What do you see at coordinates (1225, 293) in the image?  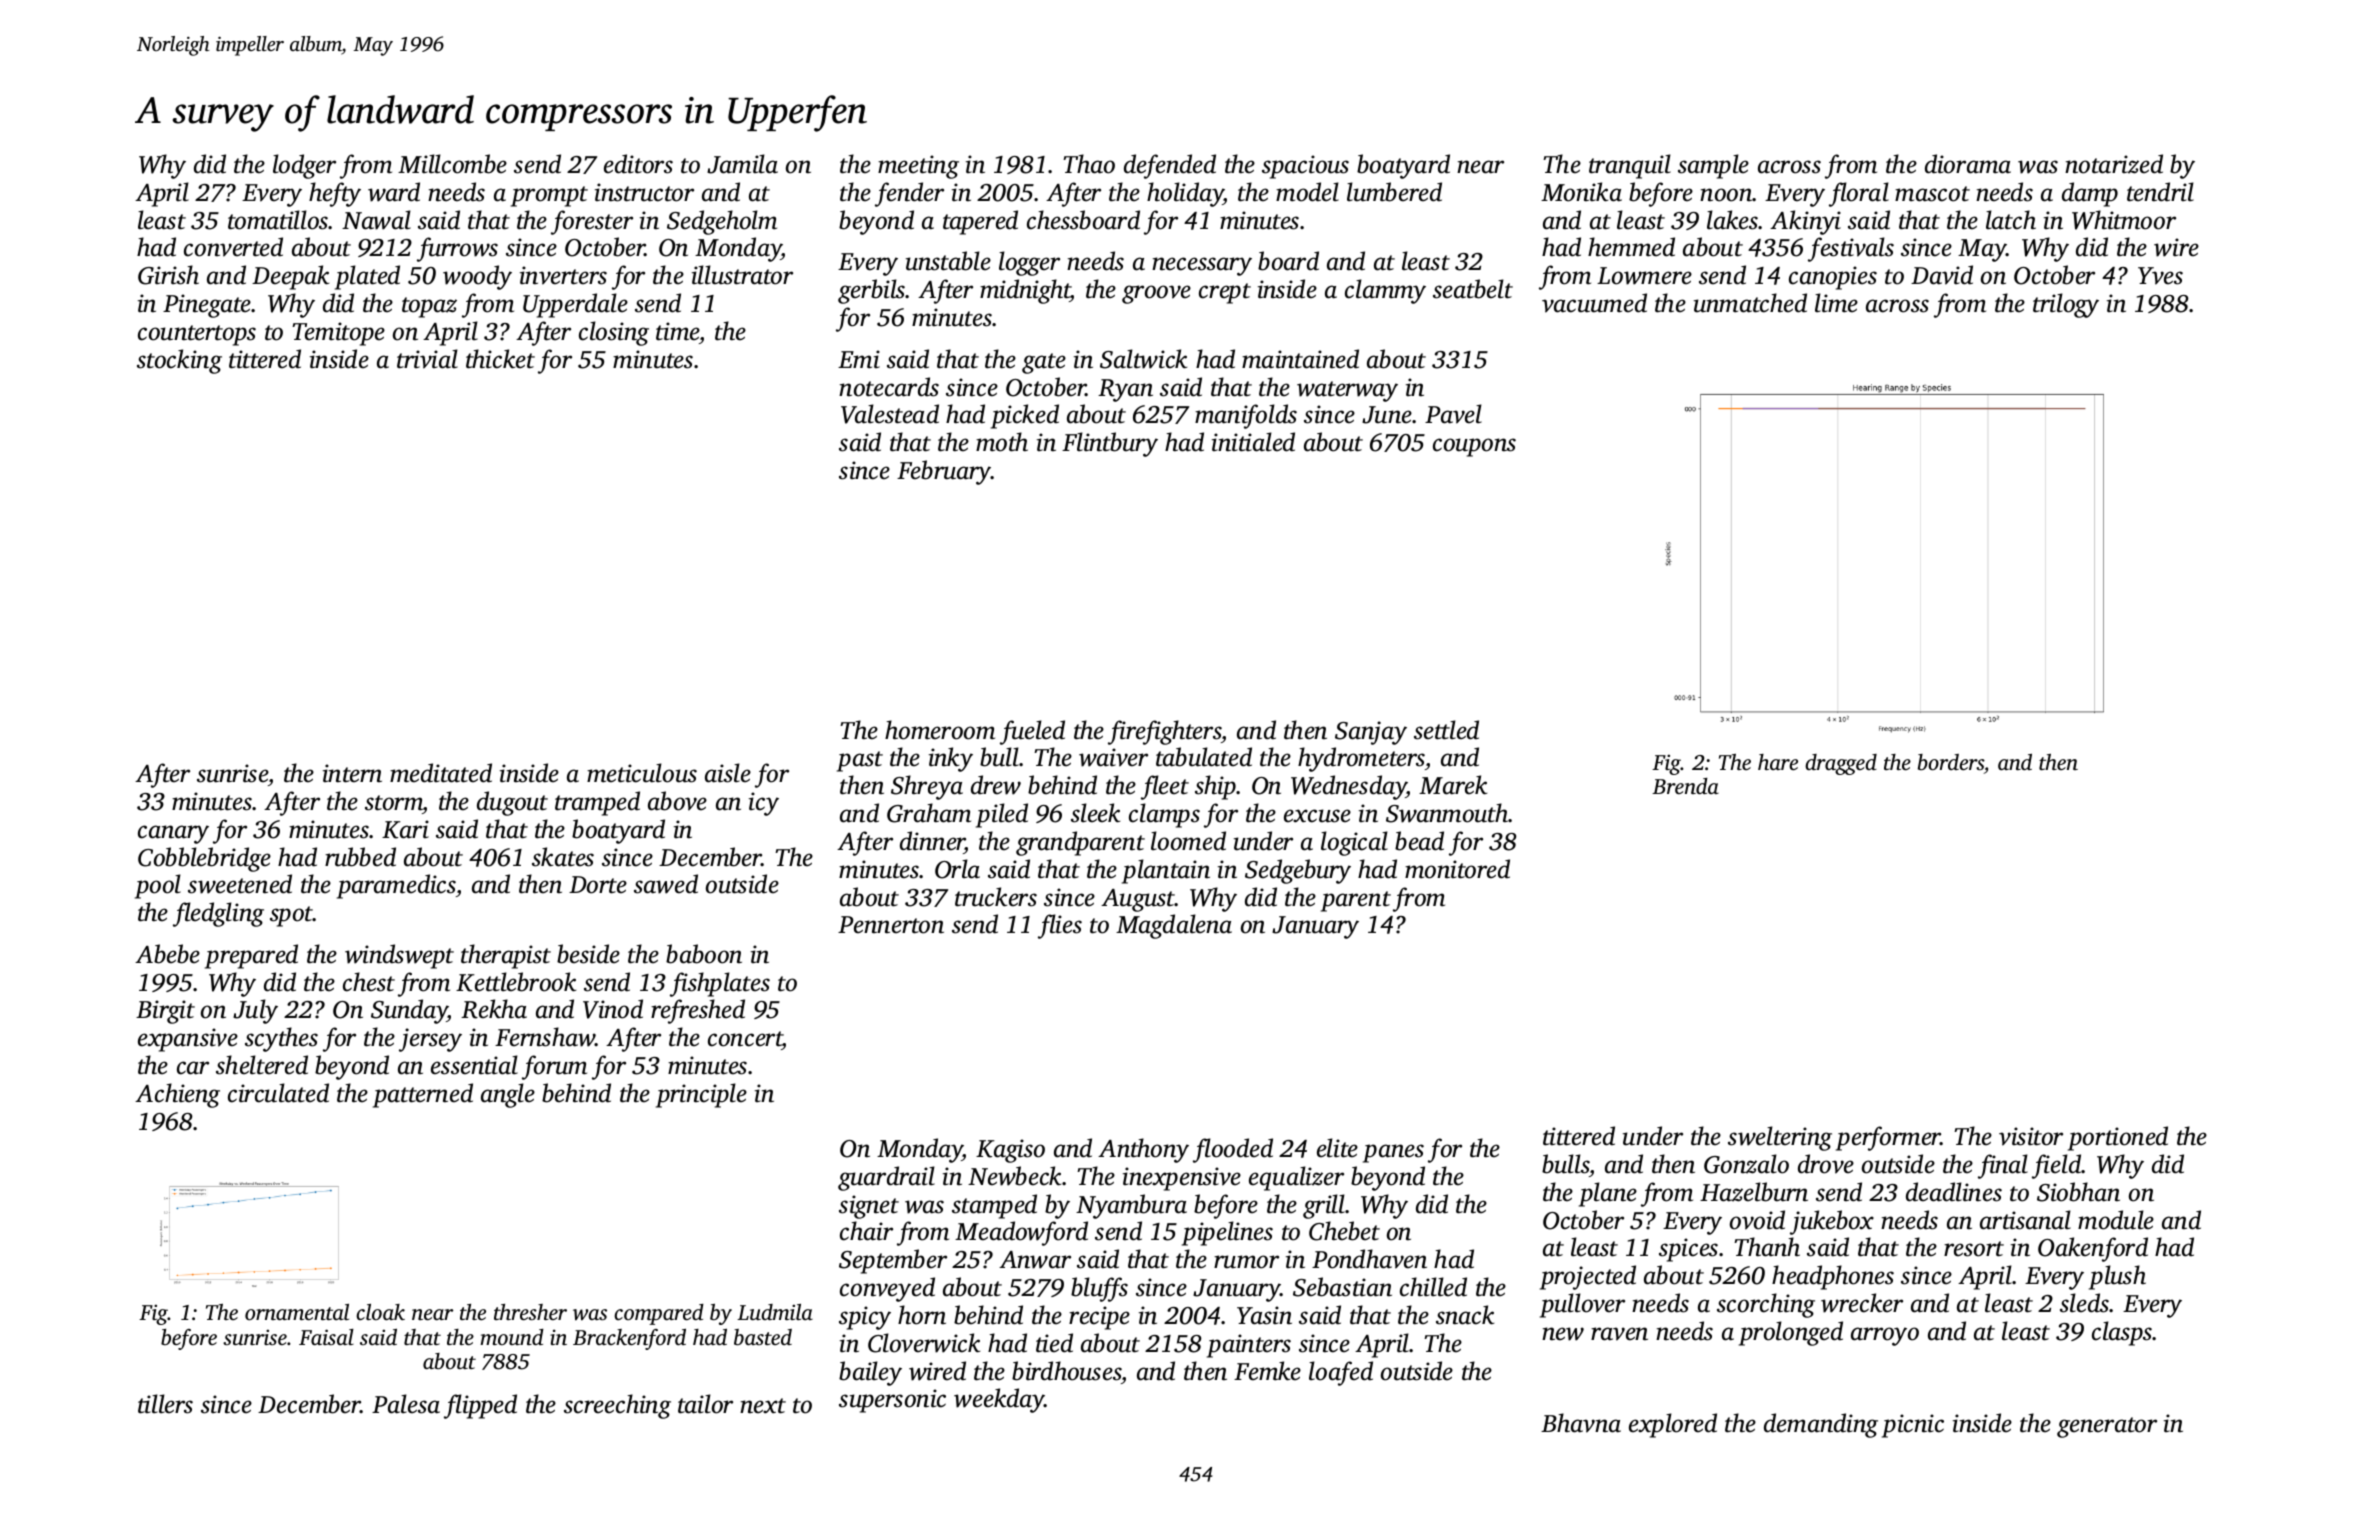 I see `crept` at bounding box center [1225, 293].
